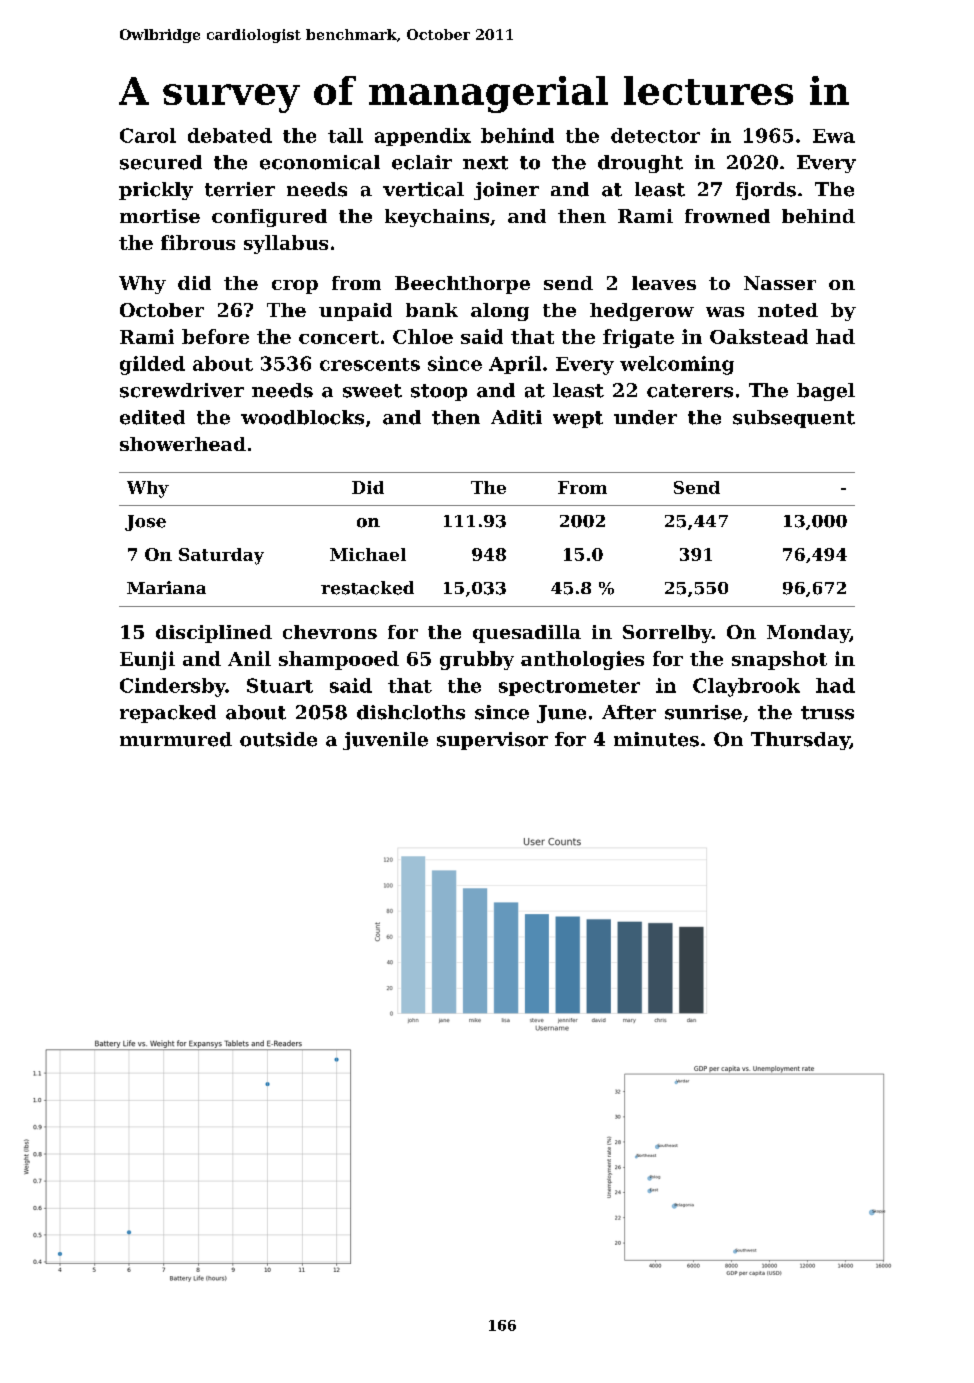 This image has width=974, height=1383. What do you see at coordinates (423, 137) in the image?
I see `appendix` at bounding box center [423, 137].
